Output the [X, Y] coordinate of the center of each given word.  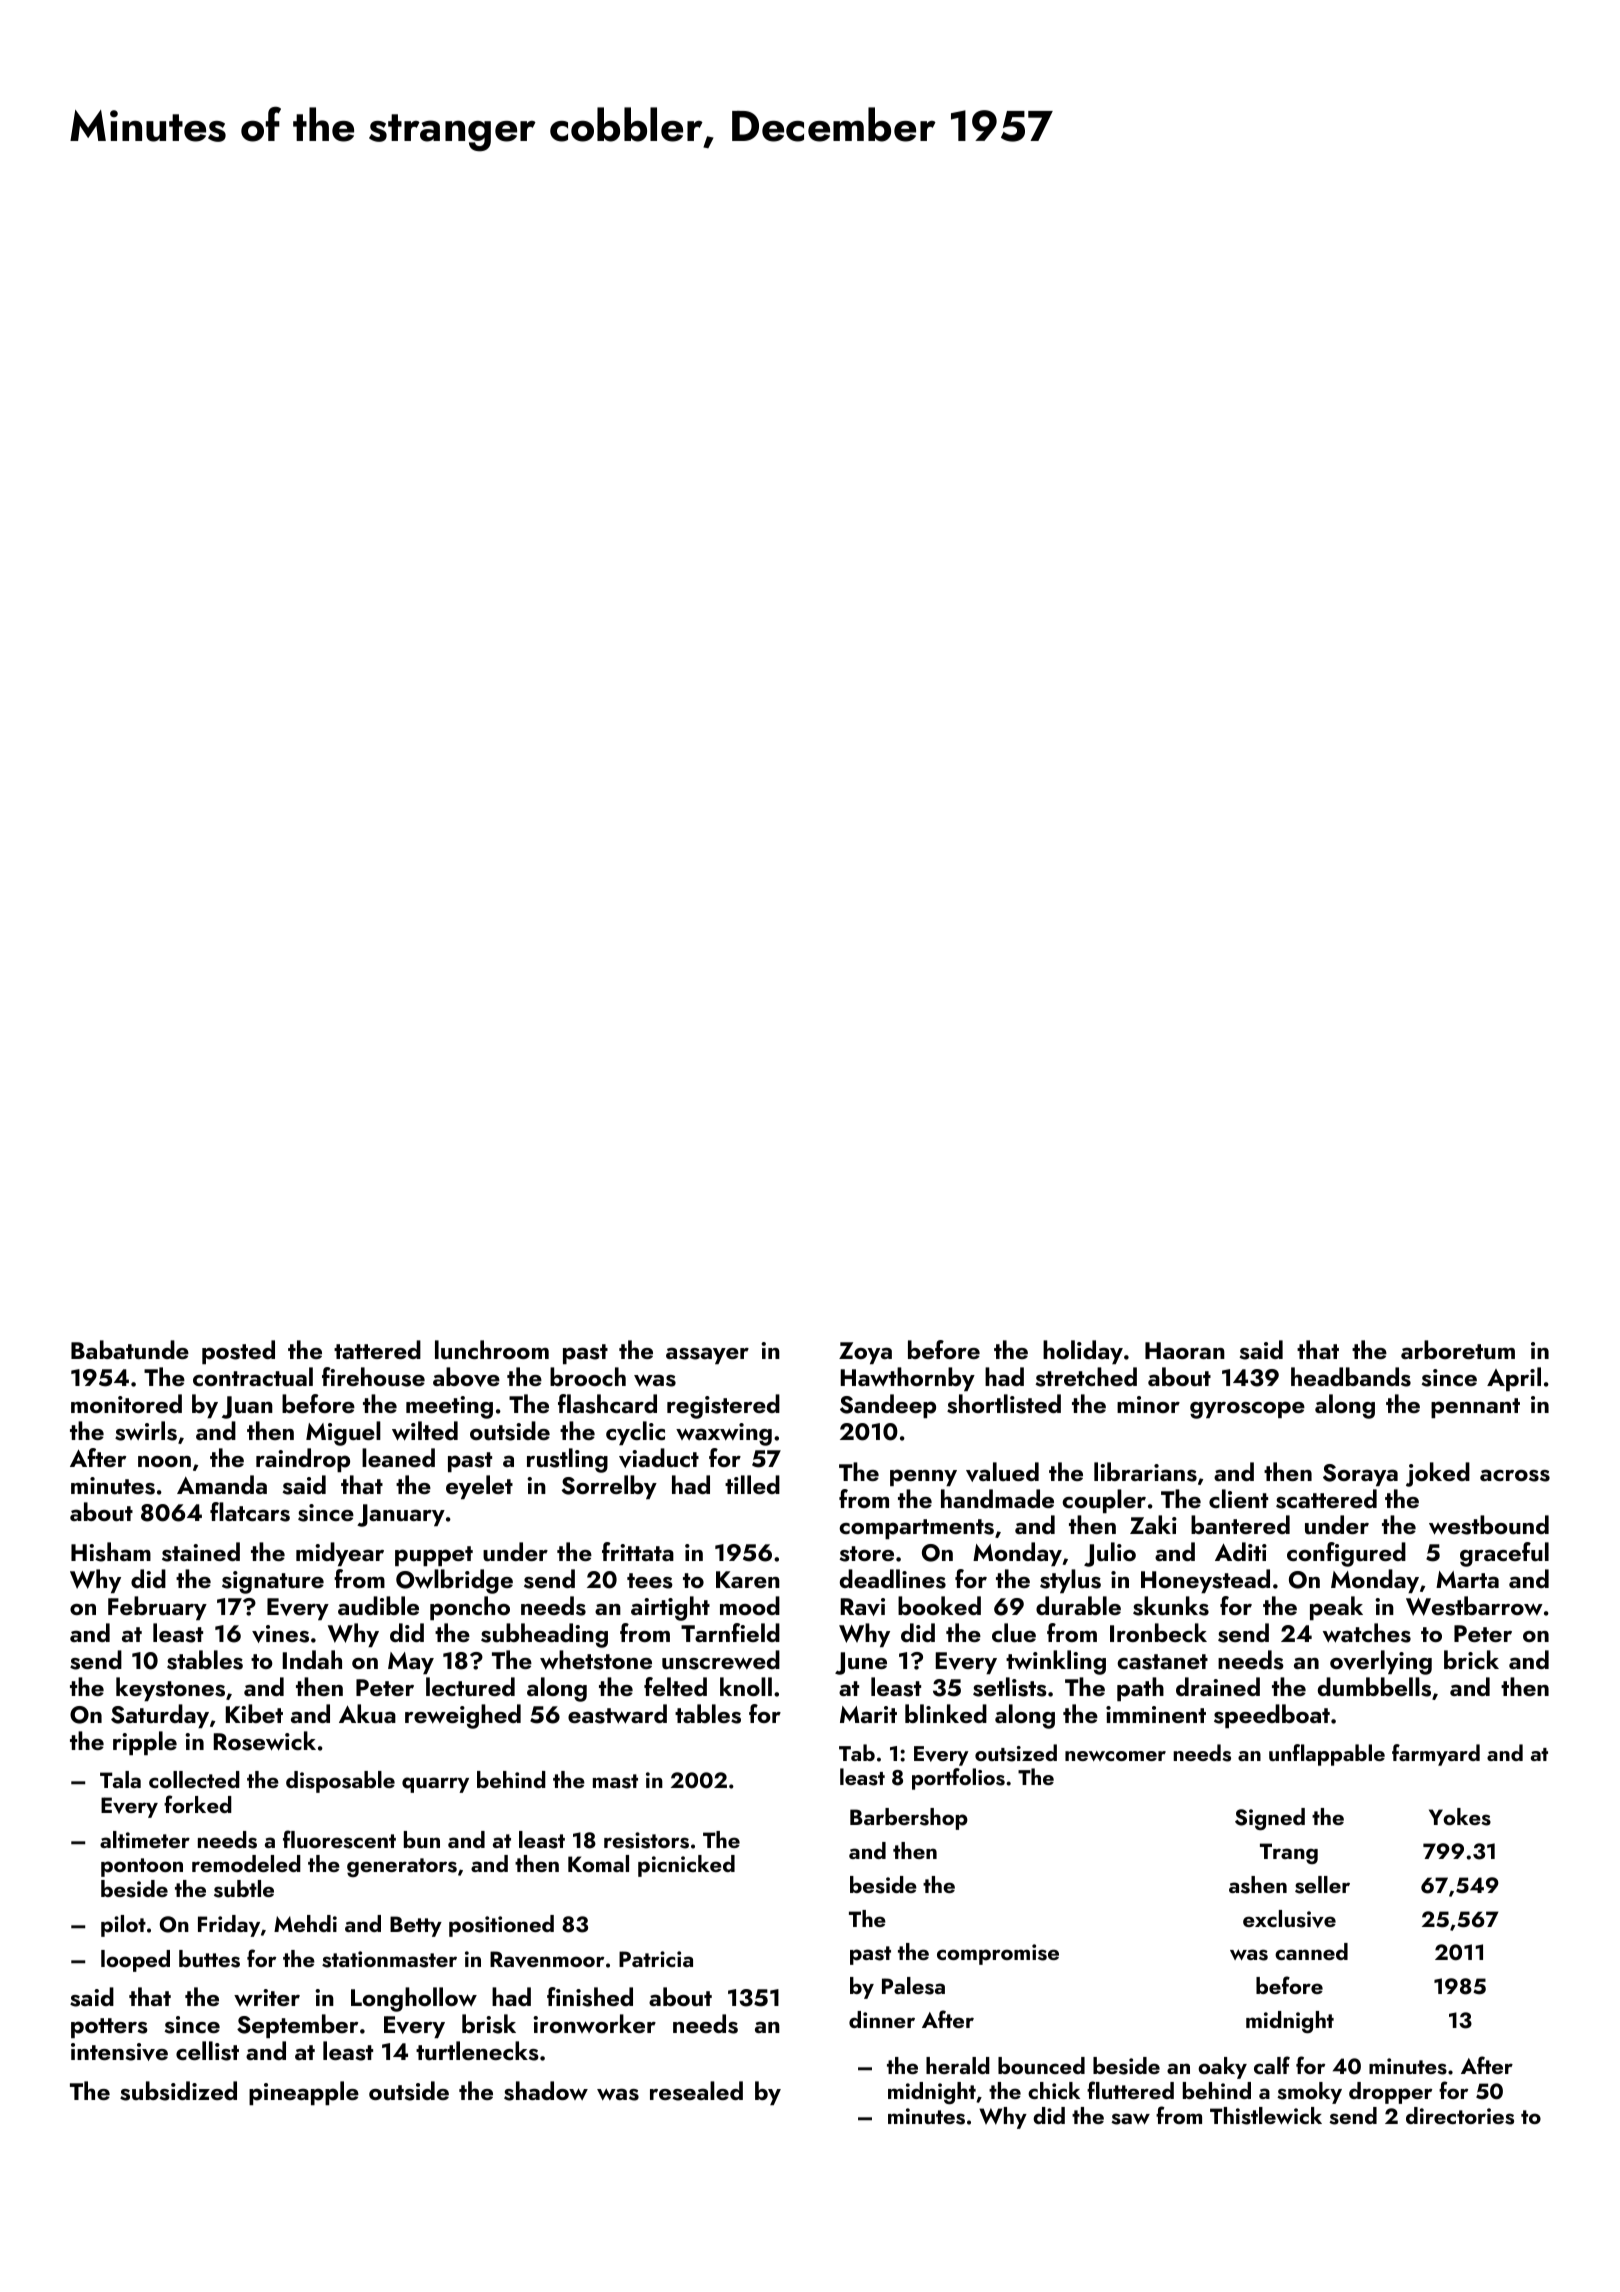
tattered [377, 1349]
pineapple [304, 2093]
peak [1336, 1608]
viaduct [659, 1458]
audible [378, 1606]
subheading [544, 1635]
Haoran [1185, 1350]
